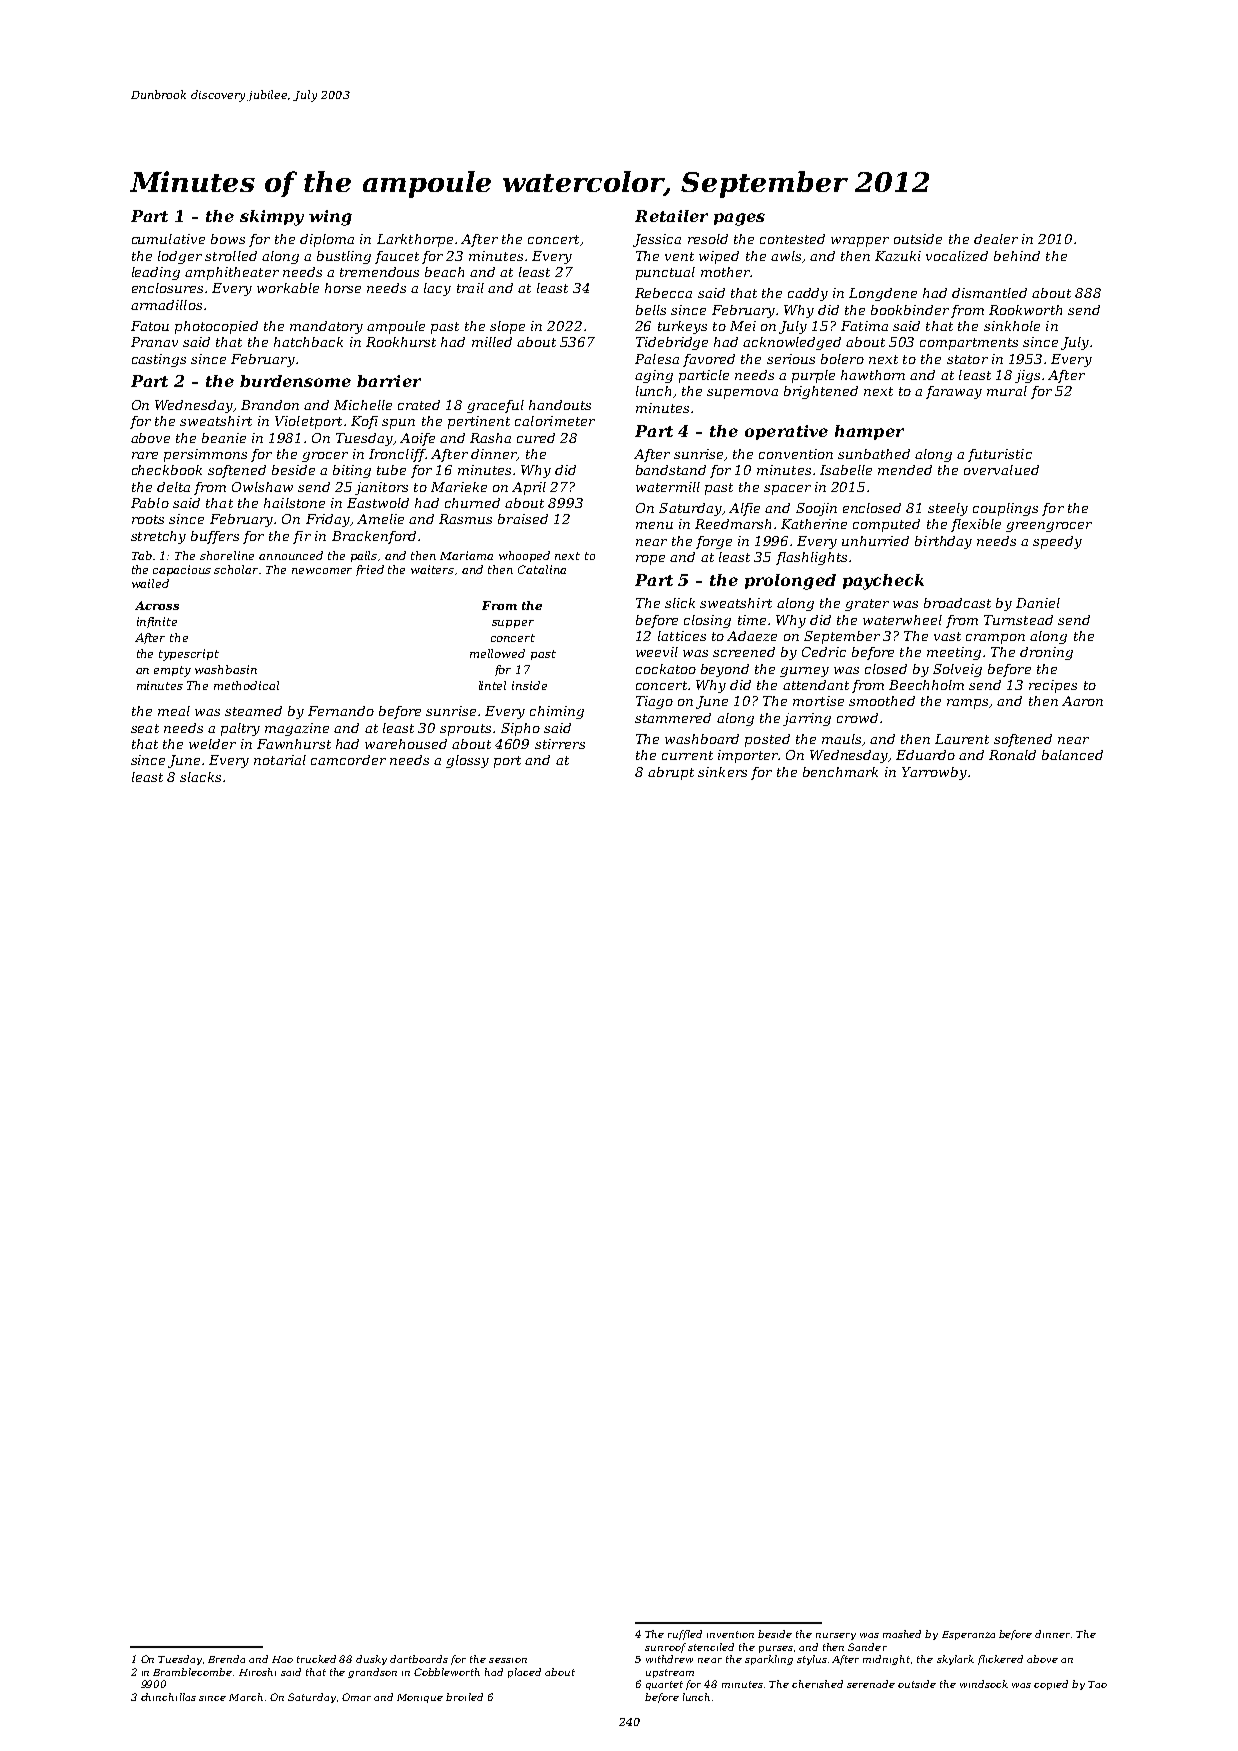  Describe the element at coordinates (282, 1659) in the screenshot. I see `Hao` at that location.
